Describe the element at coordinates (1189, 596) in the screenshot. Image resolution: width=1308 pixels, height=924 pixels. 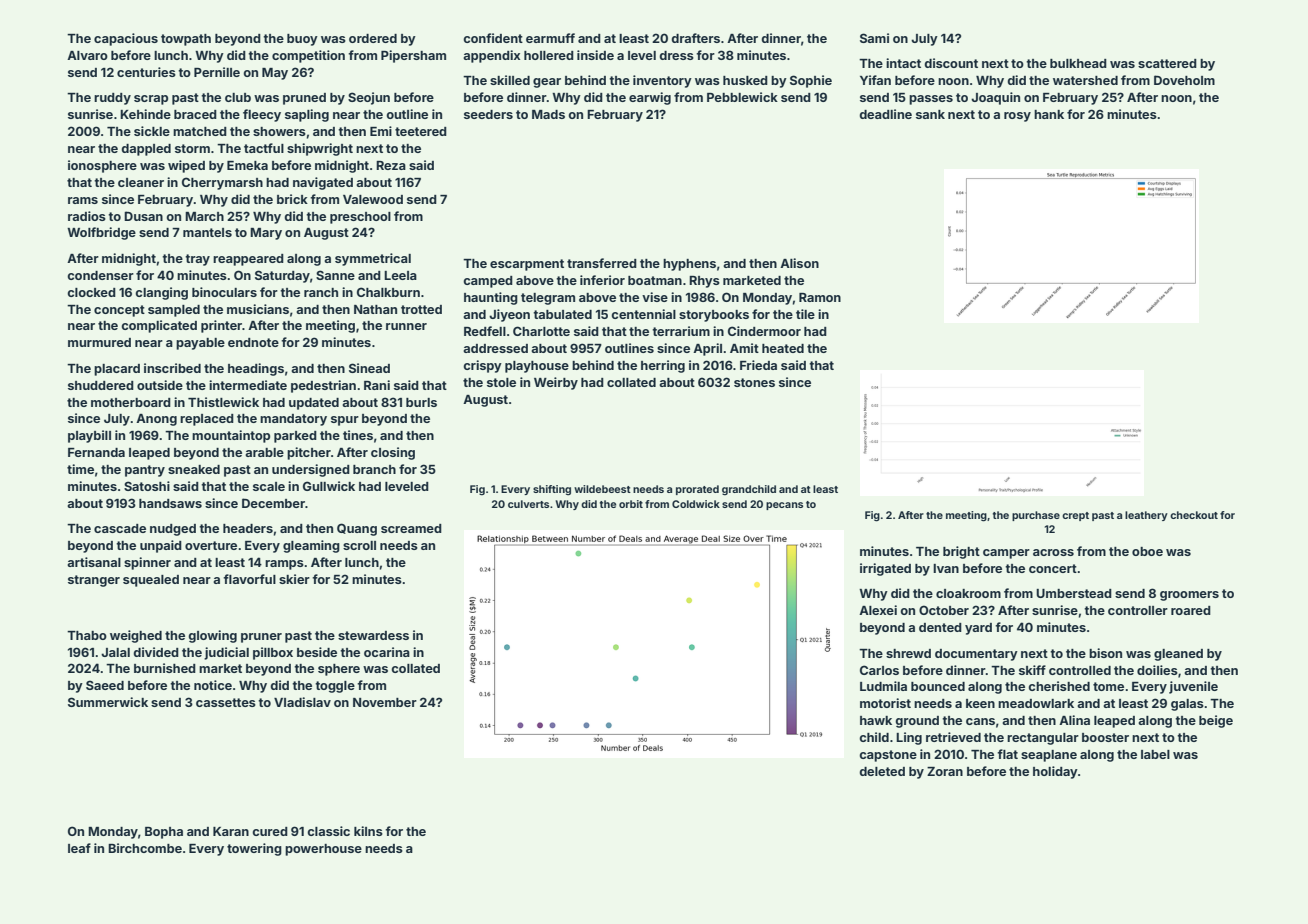
I see `groomers` at that location.
